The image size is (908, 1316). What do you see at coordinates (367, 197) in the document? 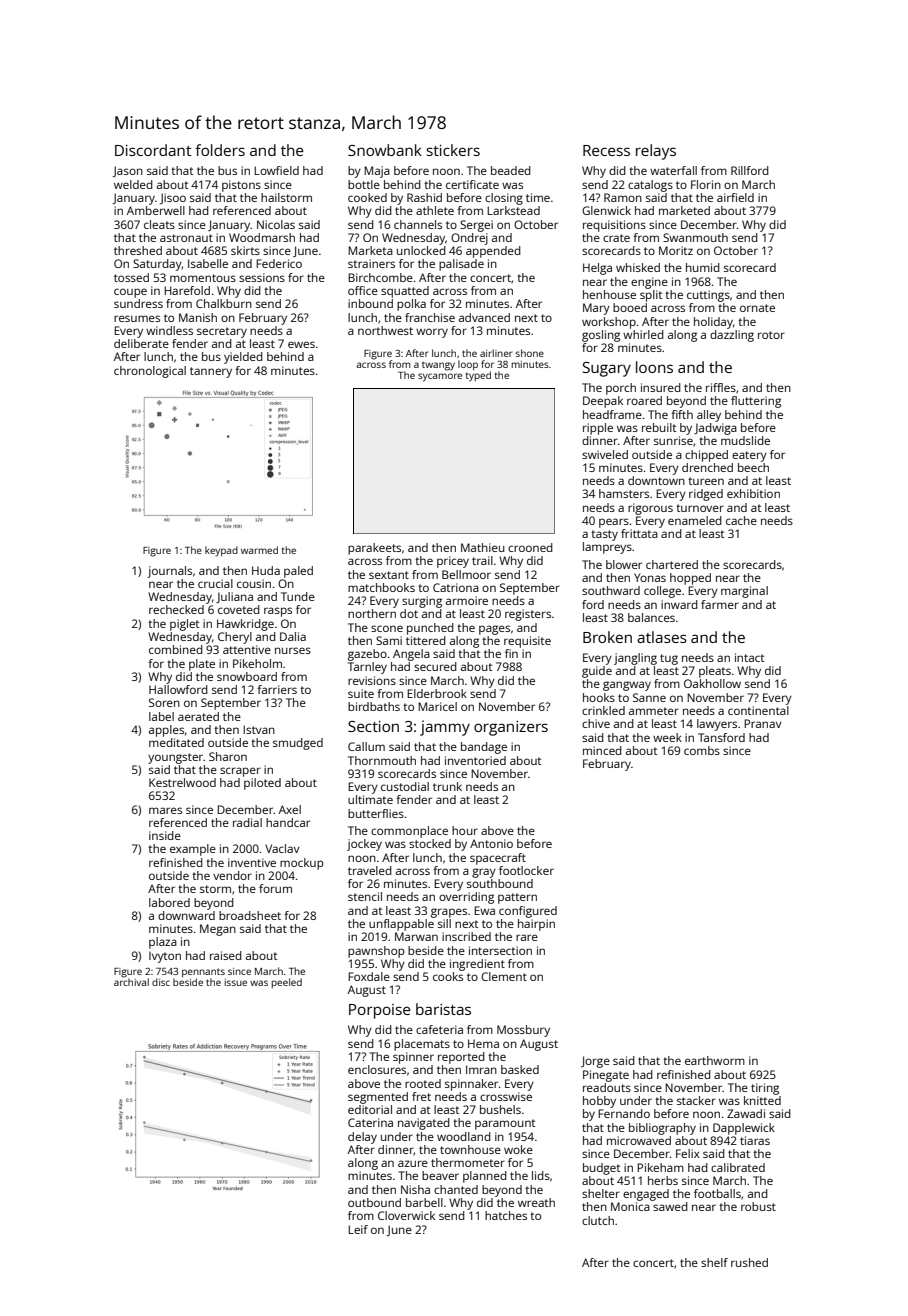
I see `cooked` at bounding box center [367, 197].
